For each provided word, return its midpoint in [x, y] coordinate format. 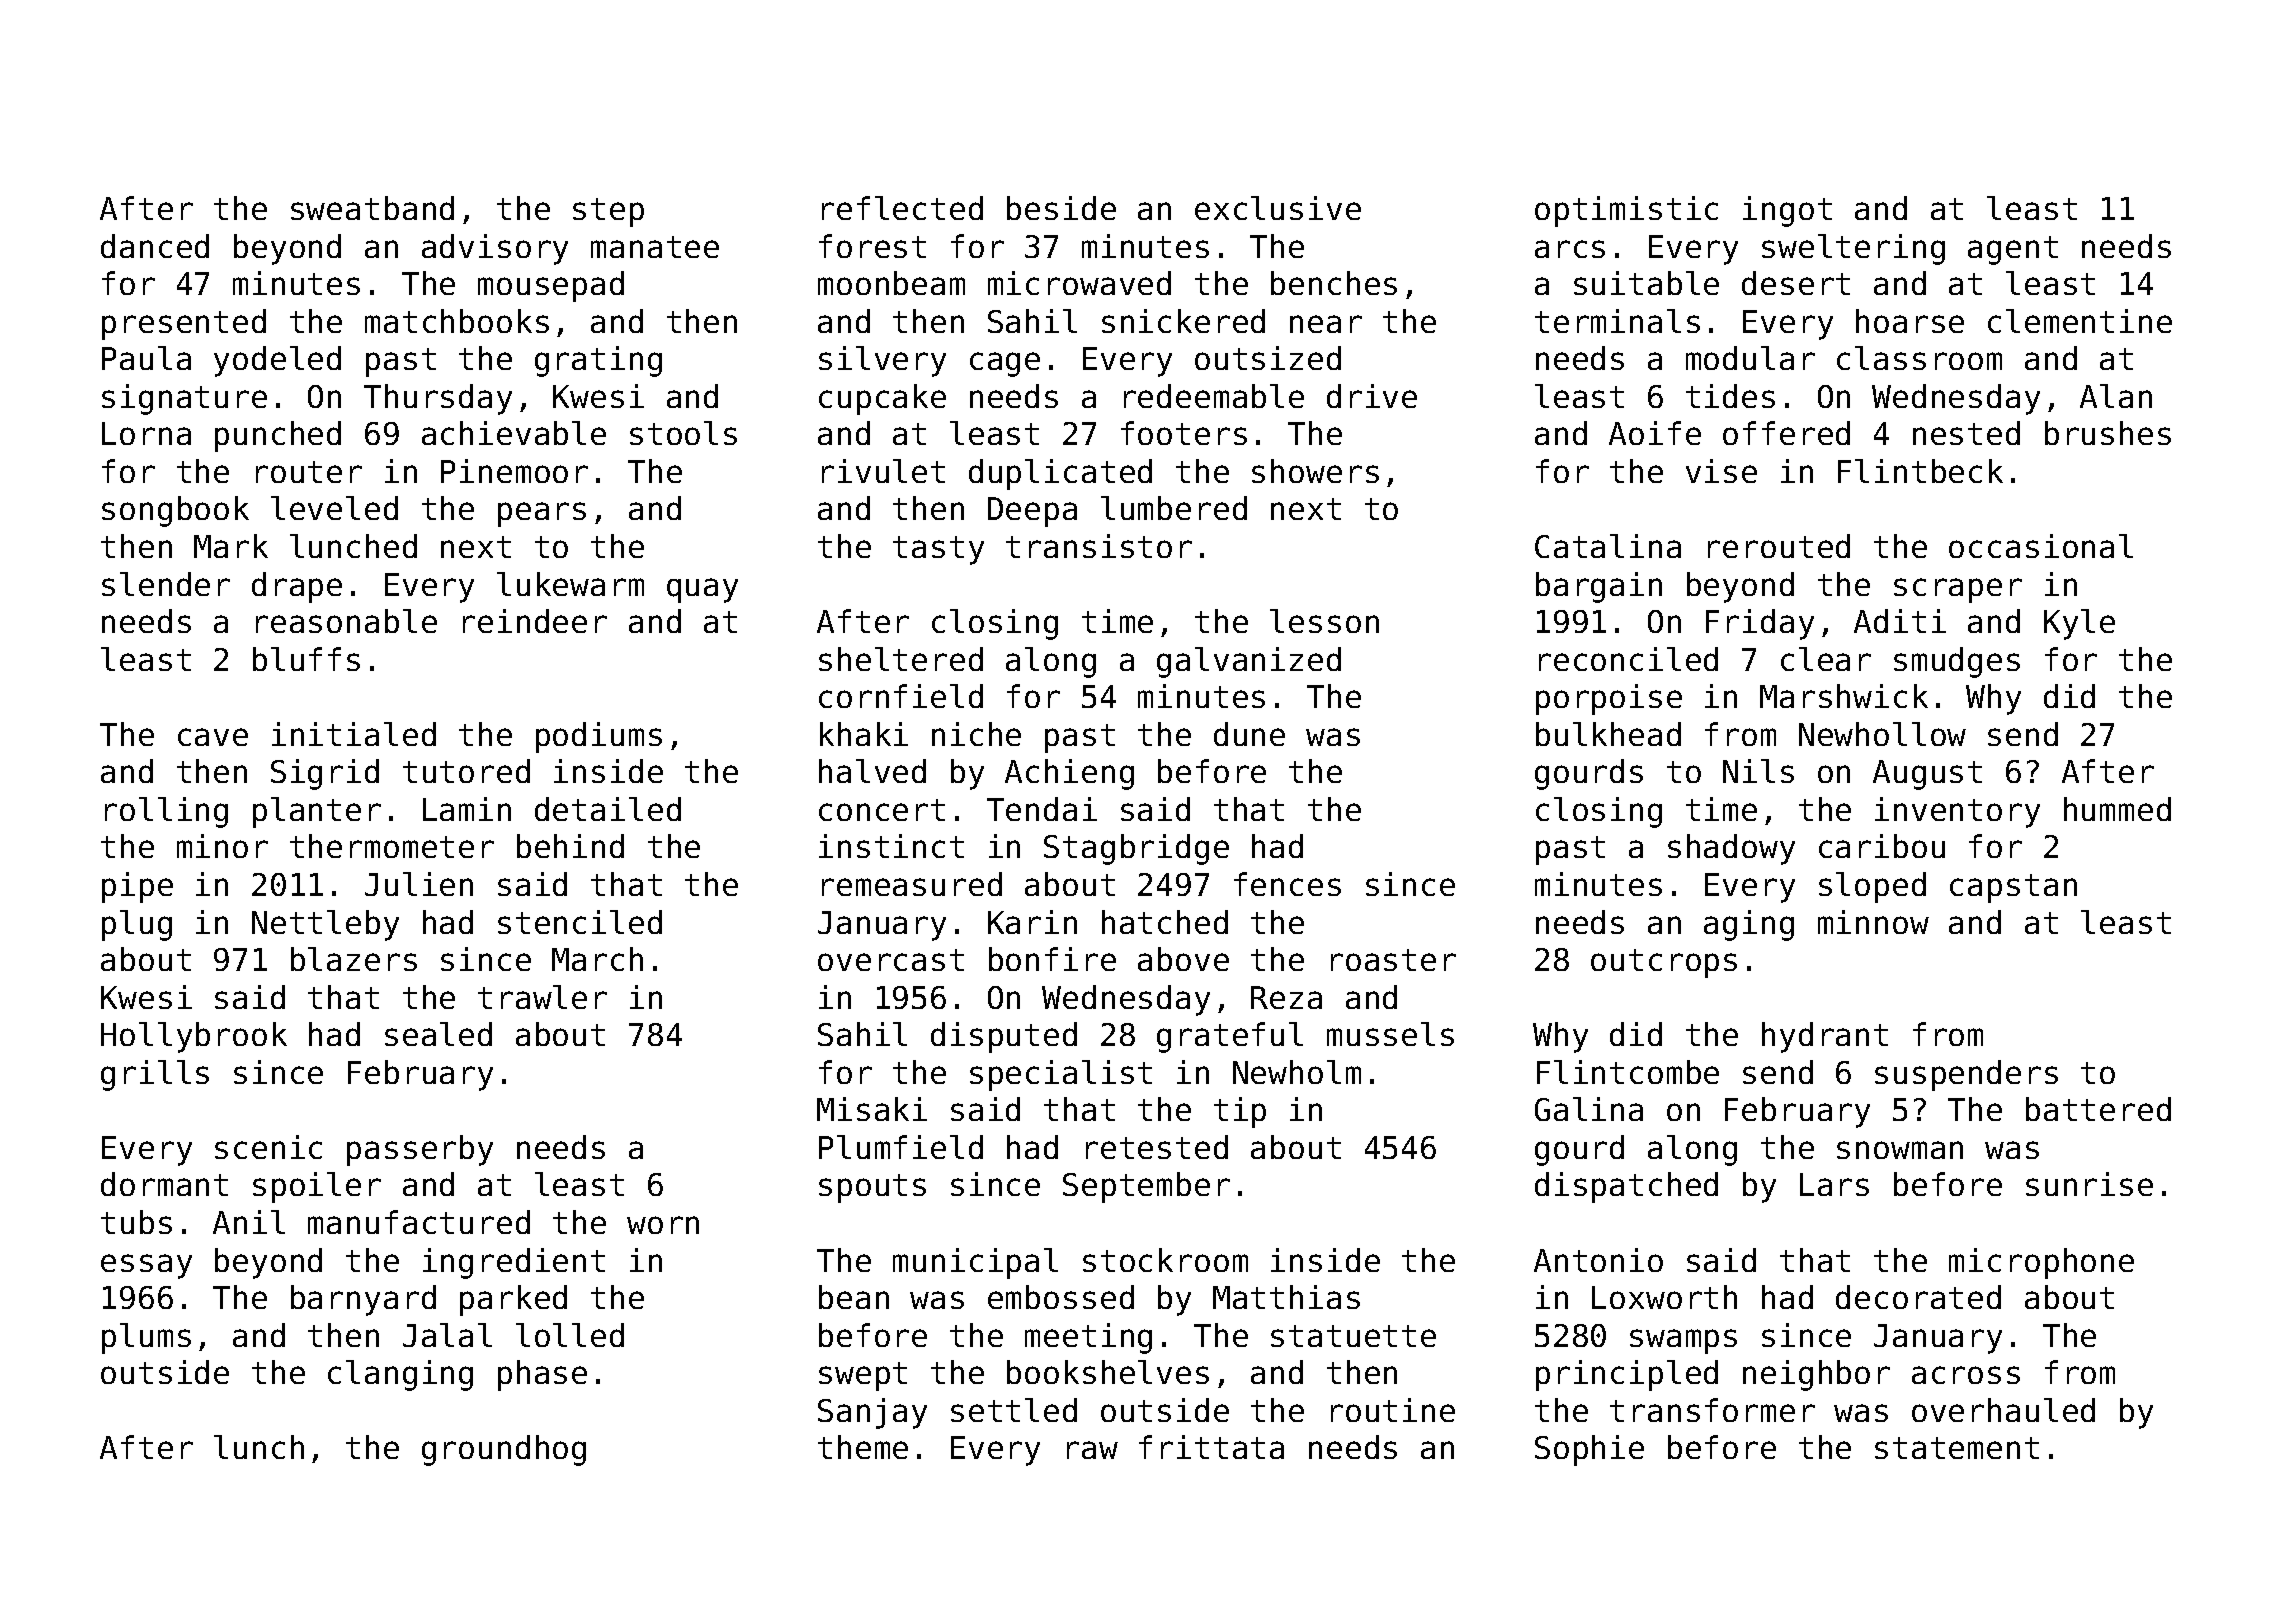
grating [598, 361]
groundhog [504, 1450]
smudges [1957, 662]
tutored [466, 771]
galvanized [1249, 662]
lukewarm [570, 584]
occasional [2041, 546]
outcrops [1664, 963]
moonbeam [891, 283]
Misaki [872, 1109]
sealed [438, 1034]
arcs [1570, 249]
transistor [1099, 546]
